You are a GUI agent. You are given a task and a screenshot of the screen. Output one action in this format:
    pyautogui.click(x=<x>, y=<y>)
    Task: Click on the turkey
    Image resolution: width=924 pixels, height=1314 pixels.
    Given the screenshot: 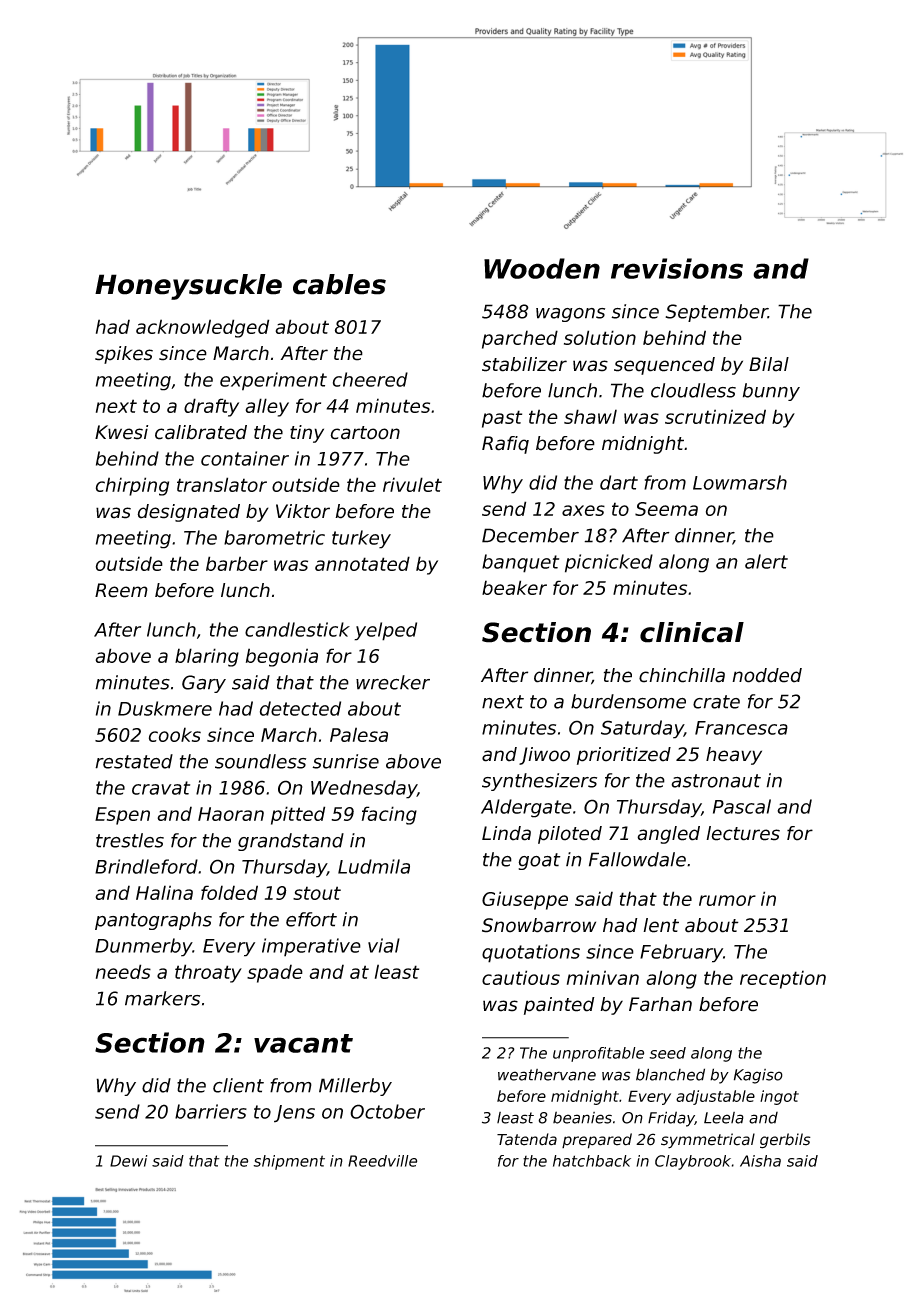 What is the action you would take?
    pyautogui.click(x=361, y=539)
